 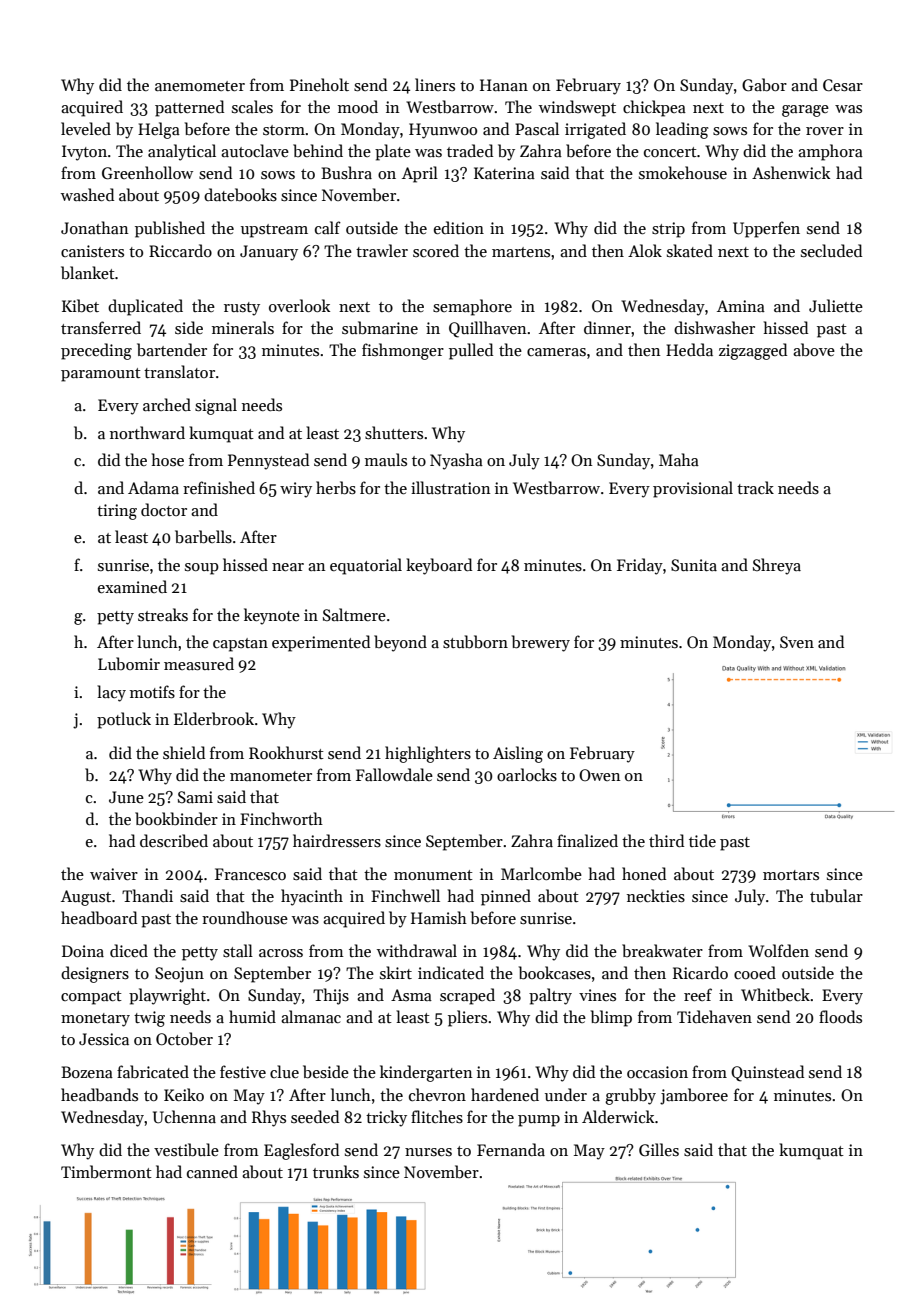 I want to click on Fallowdale, so click(x=394, y=774).
